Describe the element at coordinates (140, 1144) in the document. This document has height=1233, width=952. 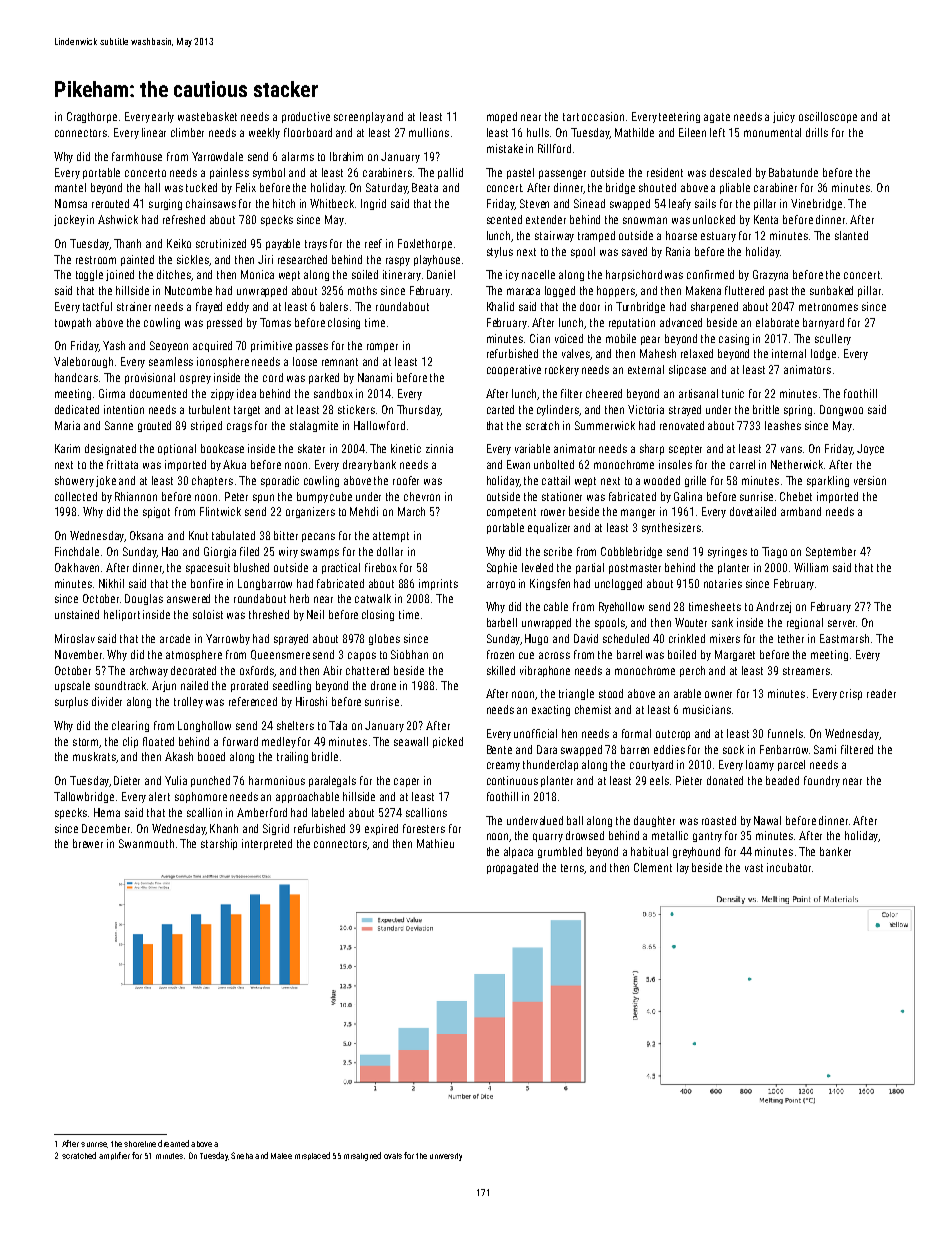
I see `shoreline` at that location.
